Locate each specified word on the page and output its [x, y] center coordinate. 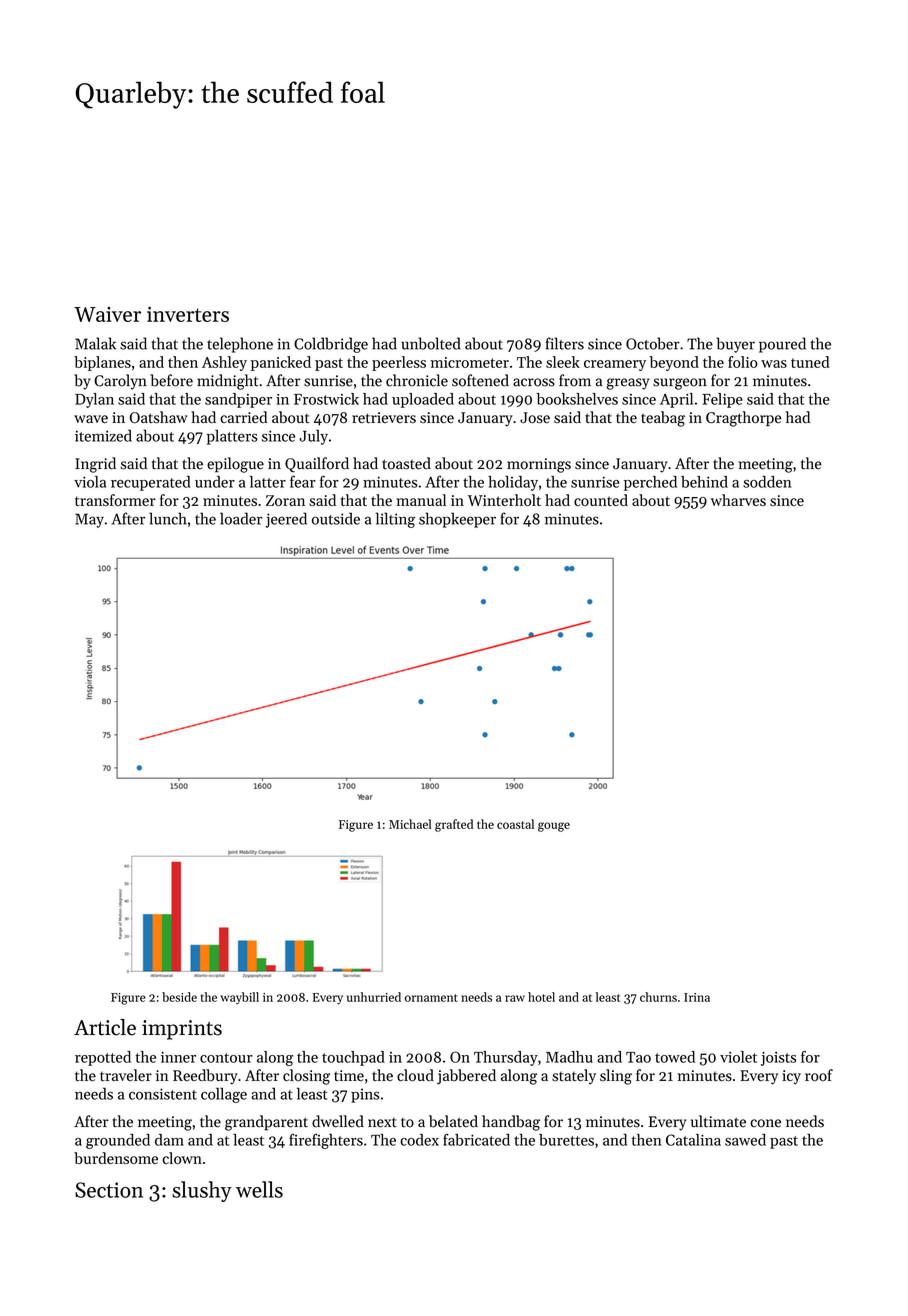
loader [241, 518]
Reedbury [205, 1076]
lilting [395, 520]
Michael [410, 824]
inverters [188, 314]
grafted [454, 825]
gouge [554, 827]
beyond [674, 363]
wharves [738, 500]
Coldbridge [331, 345]
